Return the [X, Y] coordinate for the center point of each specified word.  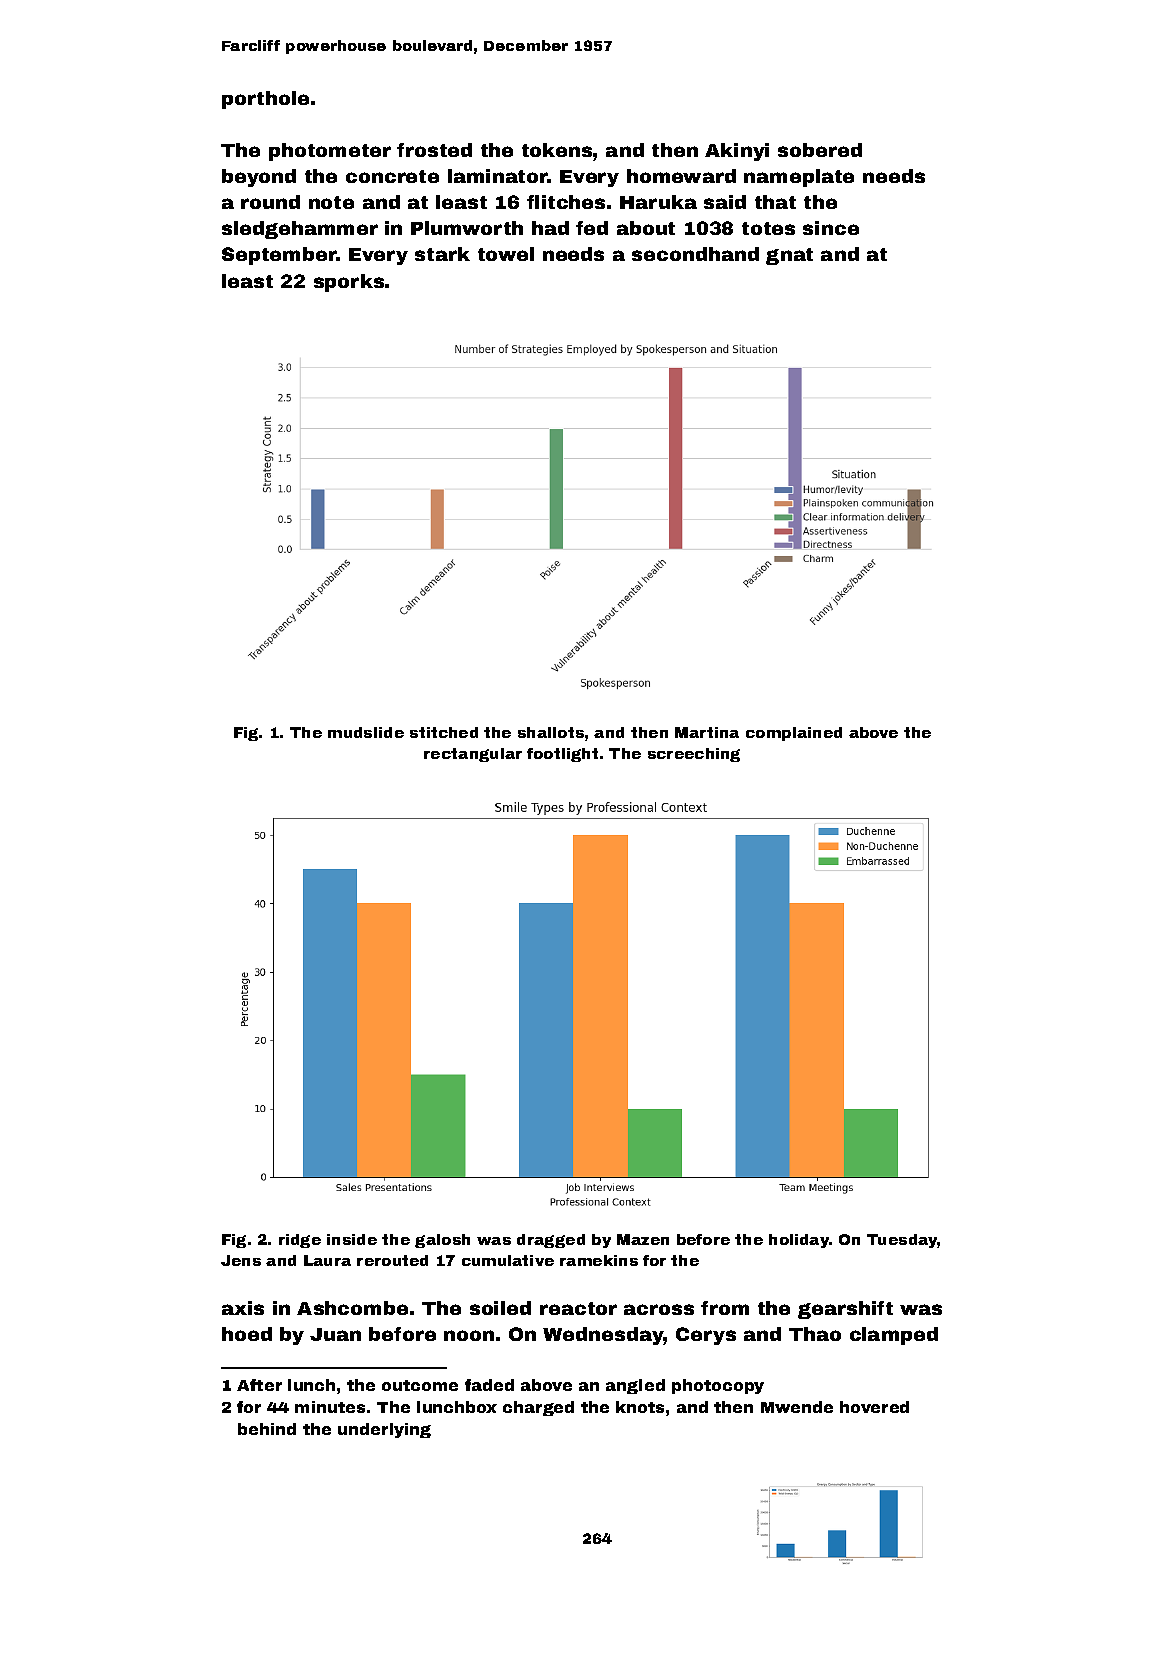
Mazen [643, 1239]
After [259, 1385]
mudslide [366, 732]
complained [794, 734]
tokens [557, 150]
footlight [562, 755]
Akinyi [737, 152]
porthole [265, 100]
